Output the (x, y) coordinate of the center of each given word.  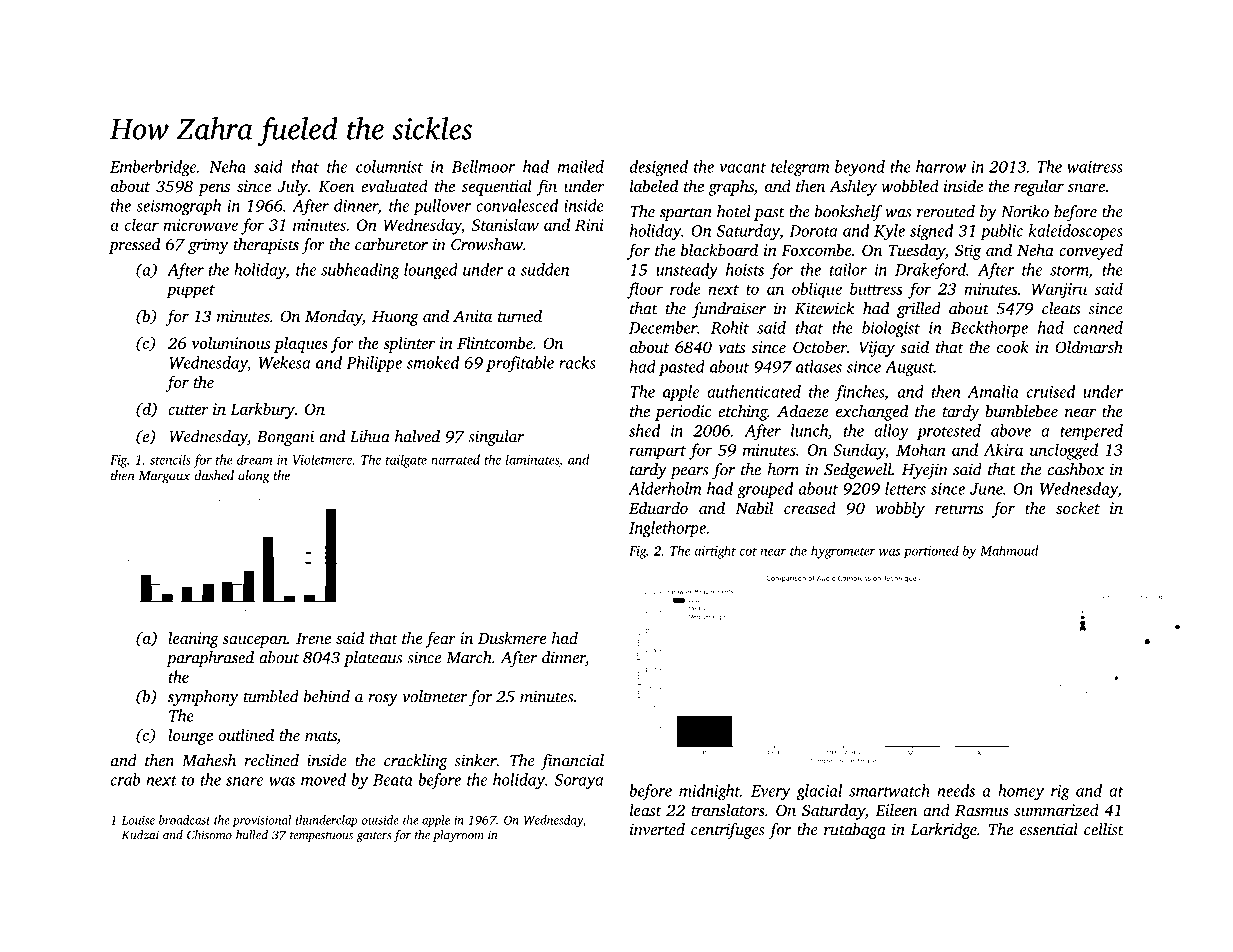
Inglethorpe (667, 529)
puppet (191, 292)
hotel (734, 211)
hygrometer (843, 552)
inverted (657, 829)
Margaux (165, 477)
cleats (1061, 308)
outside (380, 820)
